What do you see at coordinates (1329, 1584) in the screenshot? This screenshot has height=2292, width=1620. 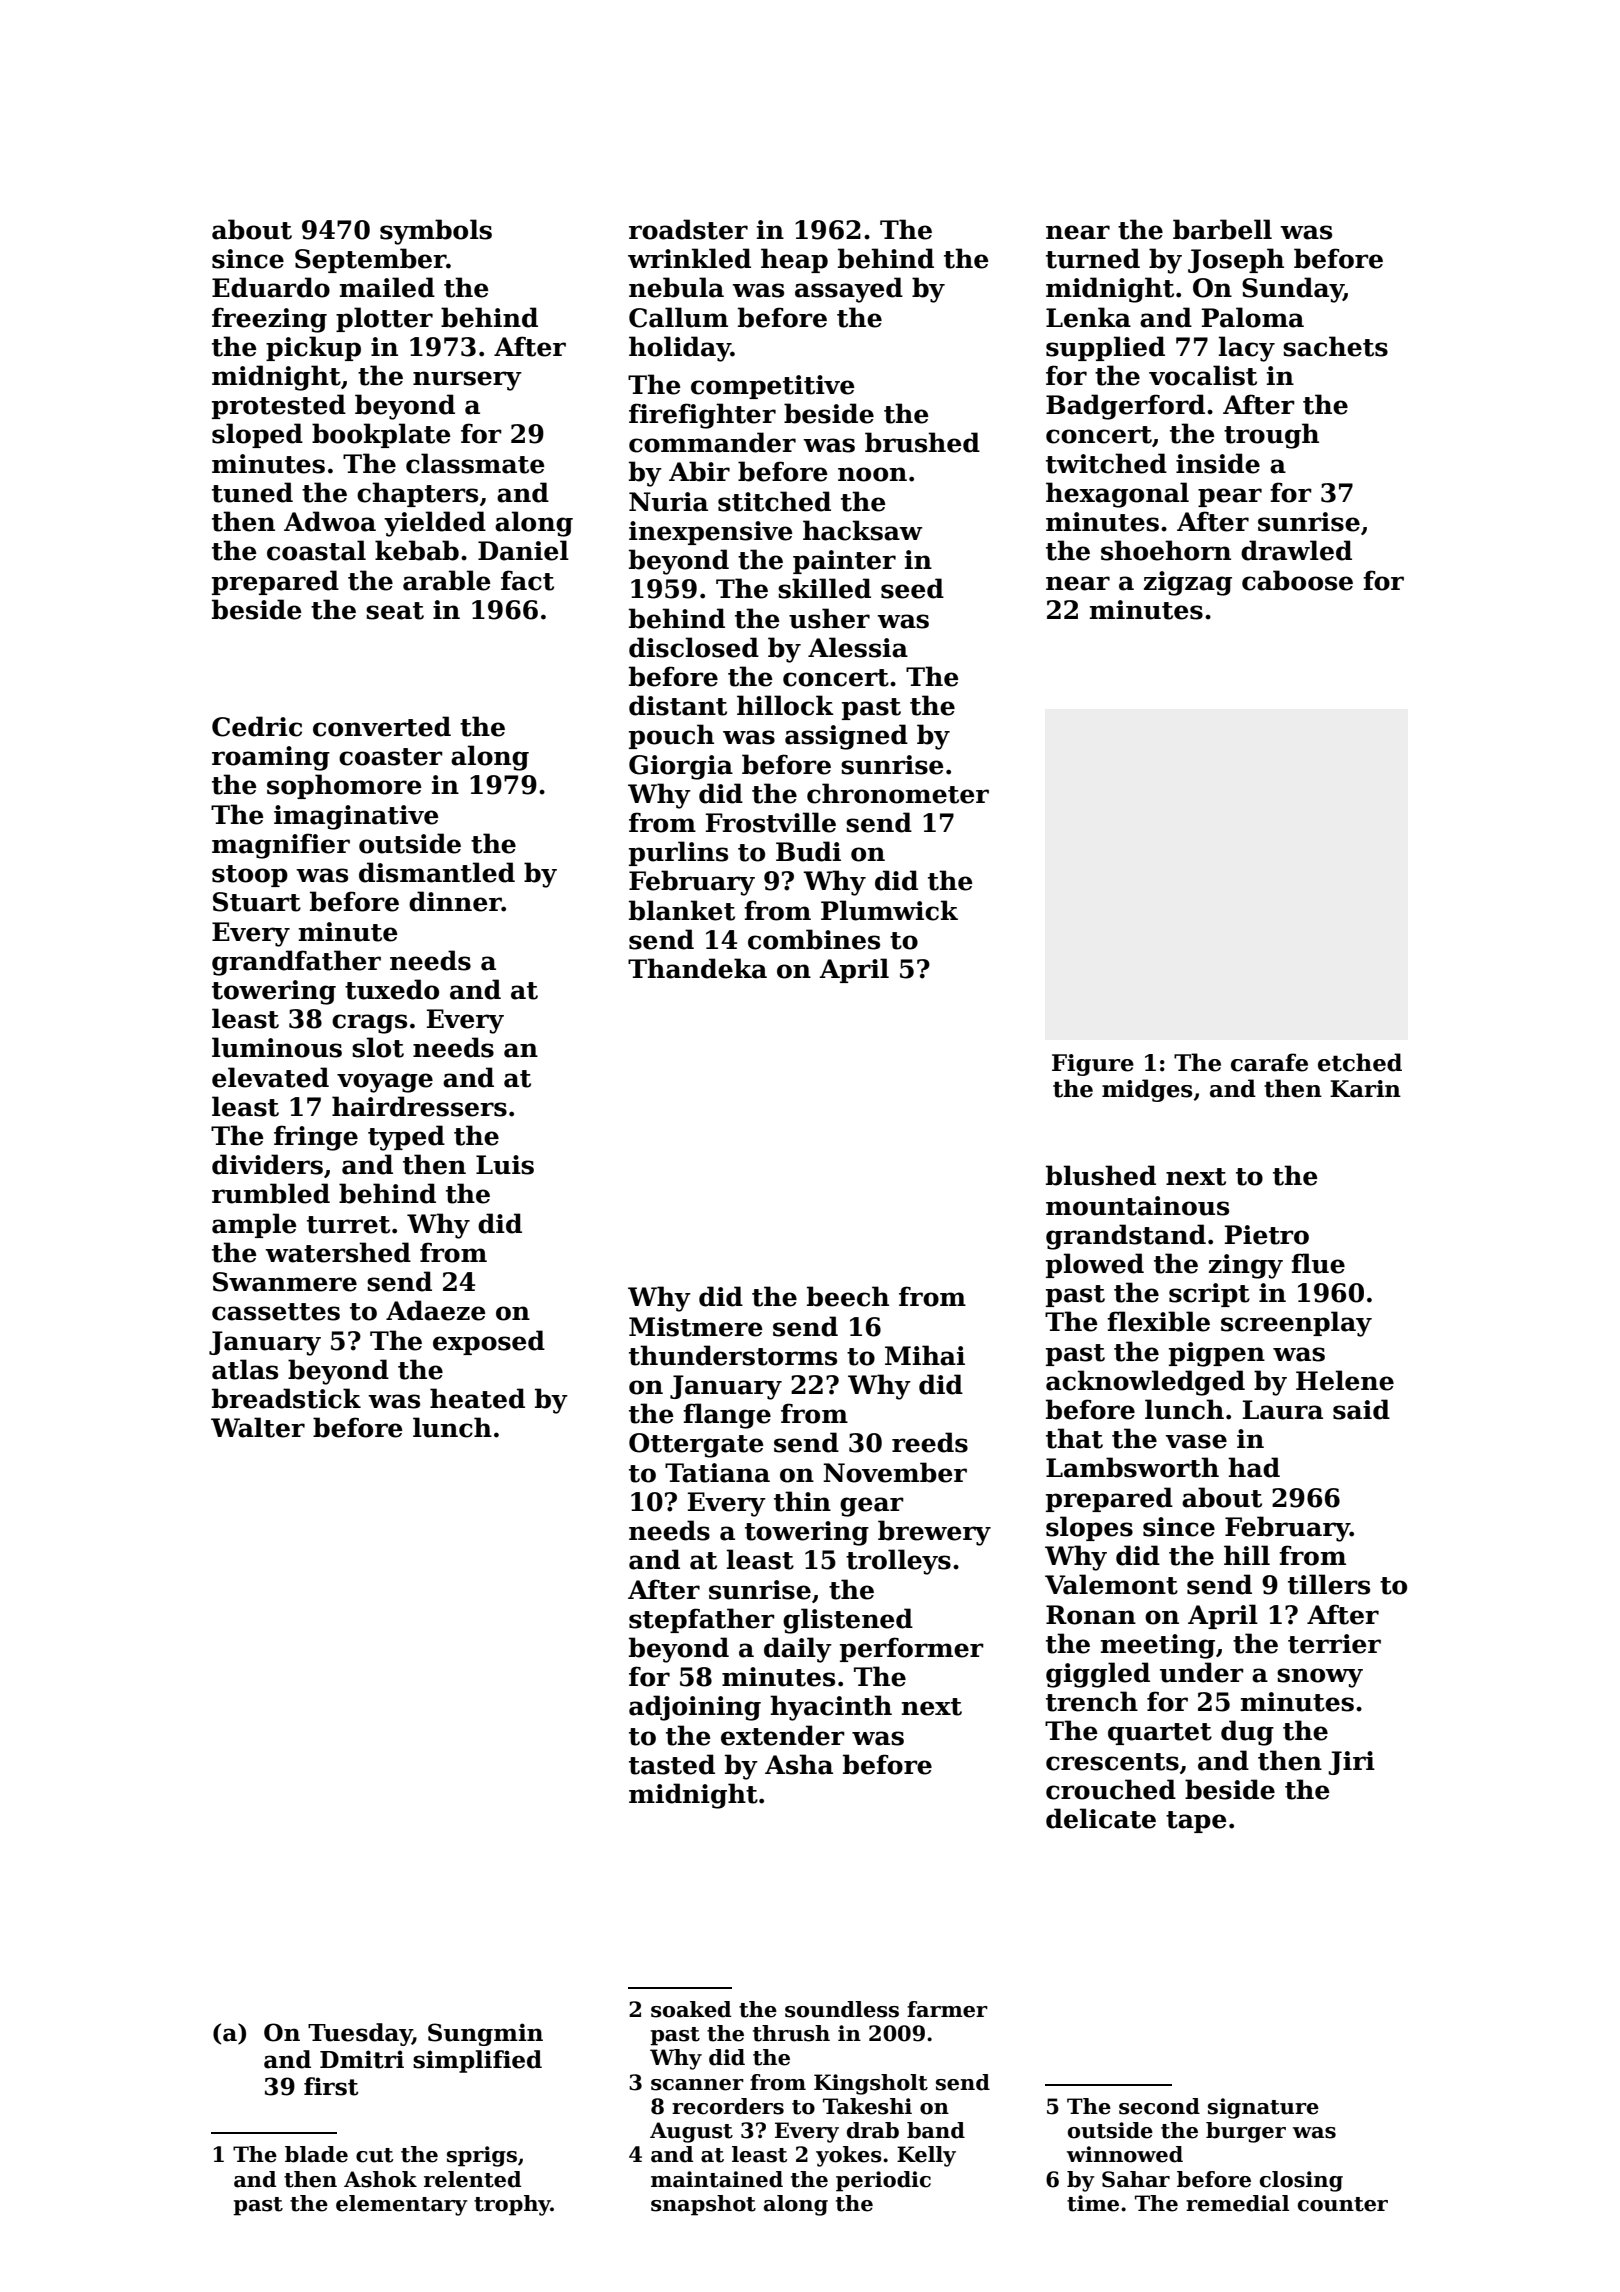 I see `tillers` at bounding box center [1329, 1584].
